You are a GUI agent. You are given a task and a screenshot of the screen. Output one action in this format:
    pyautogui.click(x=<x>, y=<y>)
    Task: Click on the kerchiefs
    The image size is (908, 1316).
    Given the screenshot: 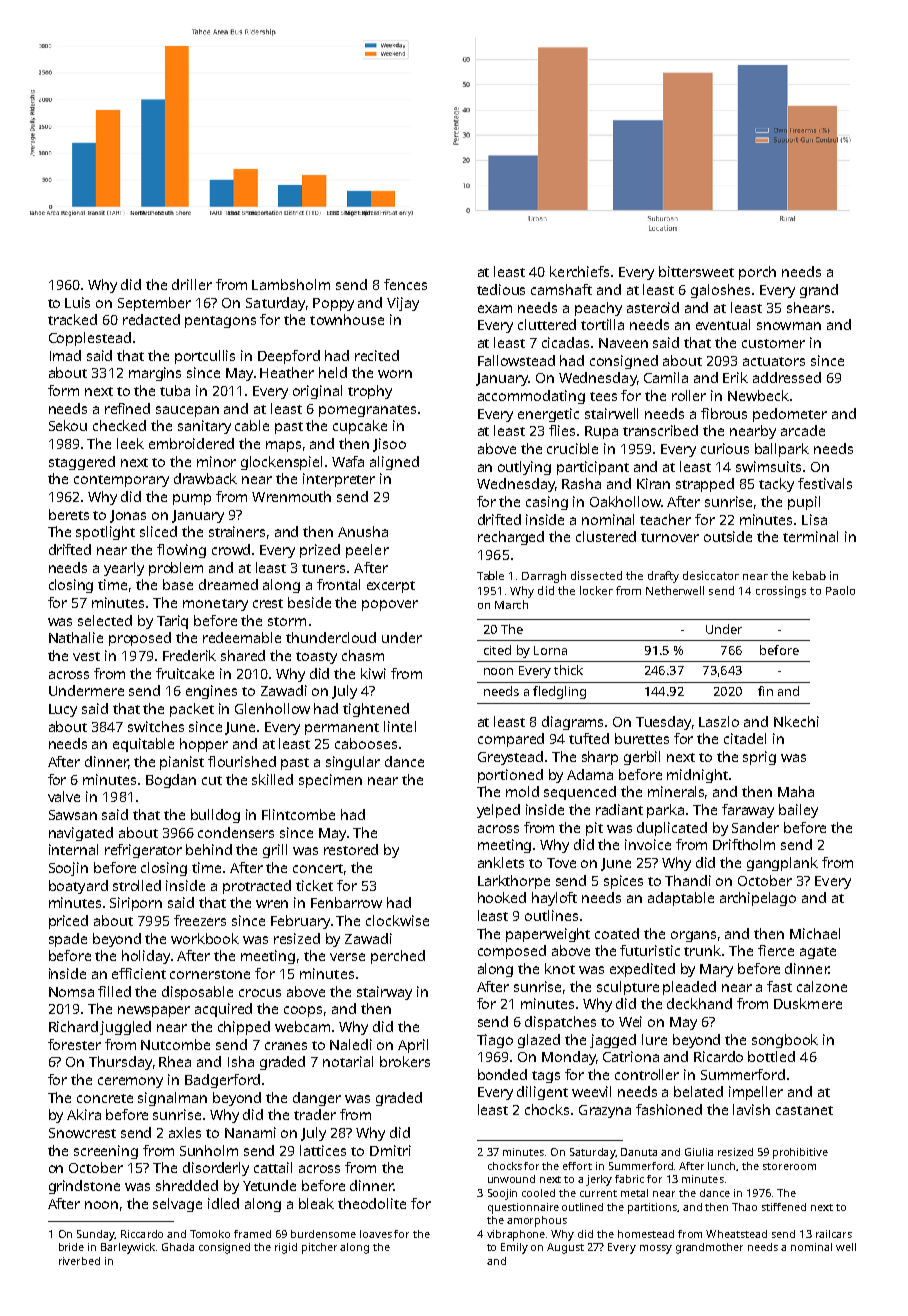 What is the action you would take?
    pyautogui.click(x=579, y=271)
